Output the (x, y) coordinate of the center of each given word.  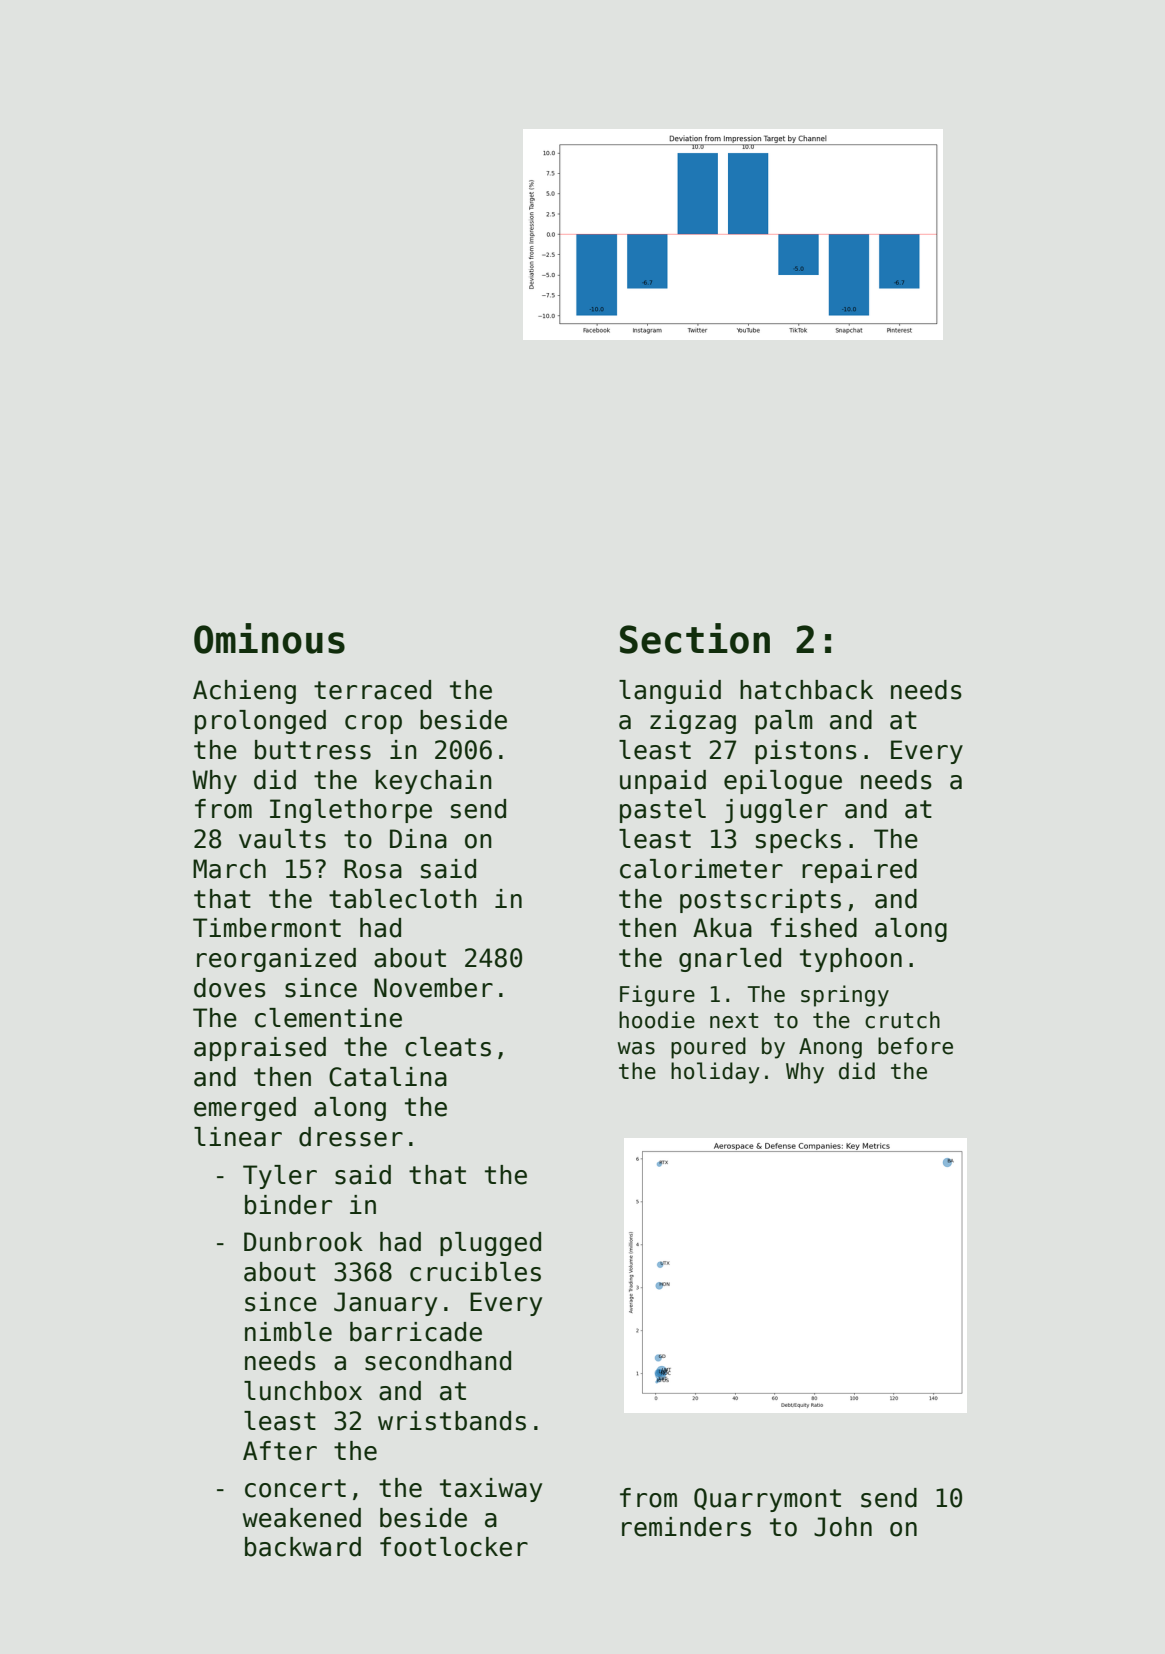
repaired (859, 871)
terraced (372, 690)
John (843, 1527)
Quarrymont (767, 1500)
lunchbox (303, 1391)
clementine (328, 1018)
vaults (282, 839)
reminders (686, 1527)
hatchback (806, 690)
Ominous (269, 638)
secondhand (438, 1361)
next (734, 1021)
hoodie (657, 1020)
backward (303, 1547)
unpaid (663, 782)
